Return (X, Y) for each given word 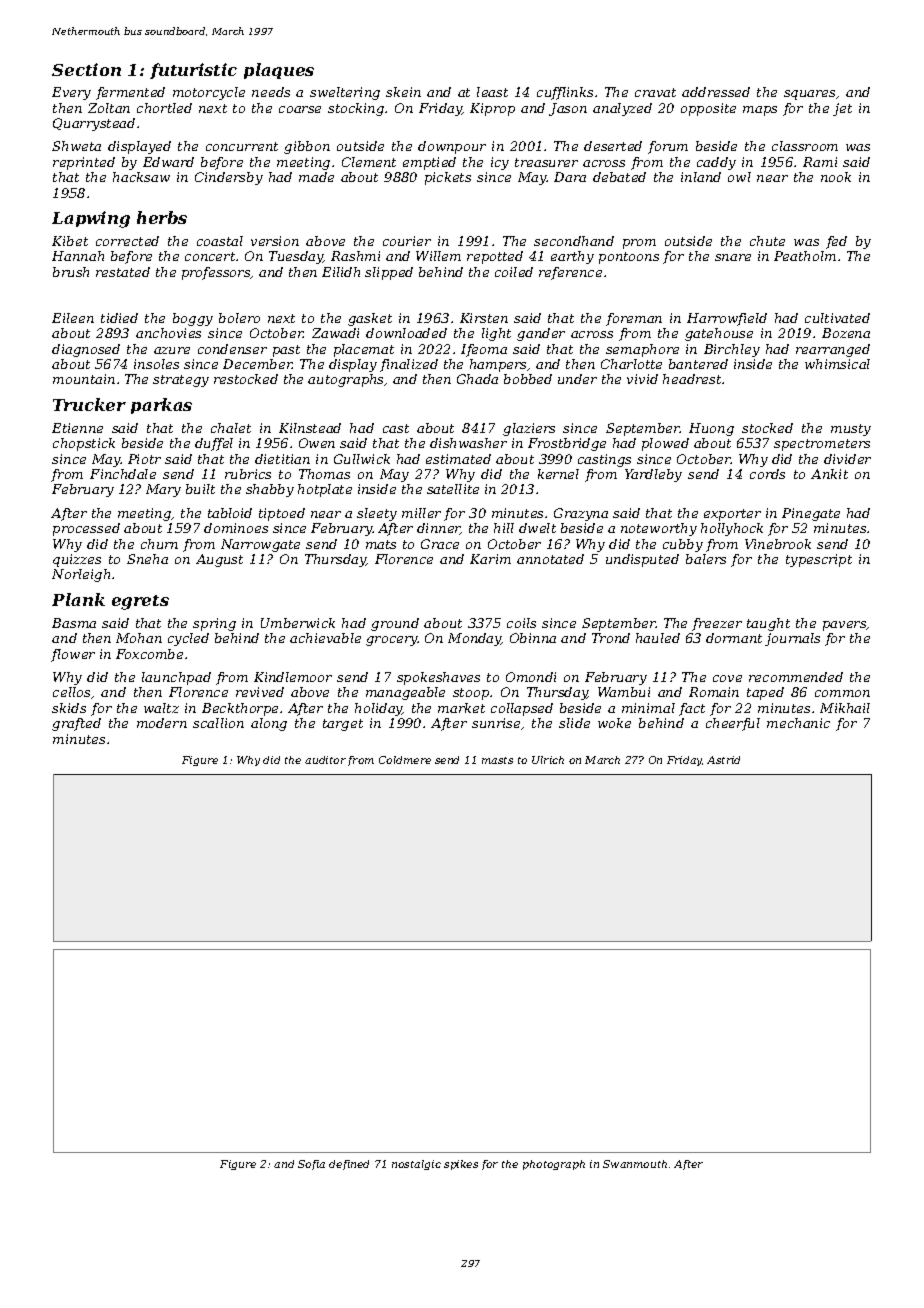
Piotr (144, 459)
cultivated (837, 318)
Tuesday (296, 257)
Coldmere (405, 760)
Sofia (311, 1165)
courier (407, 241)
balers (706, 559)
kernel (558, 474)
